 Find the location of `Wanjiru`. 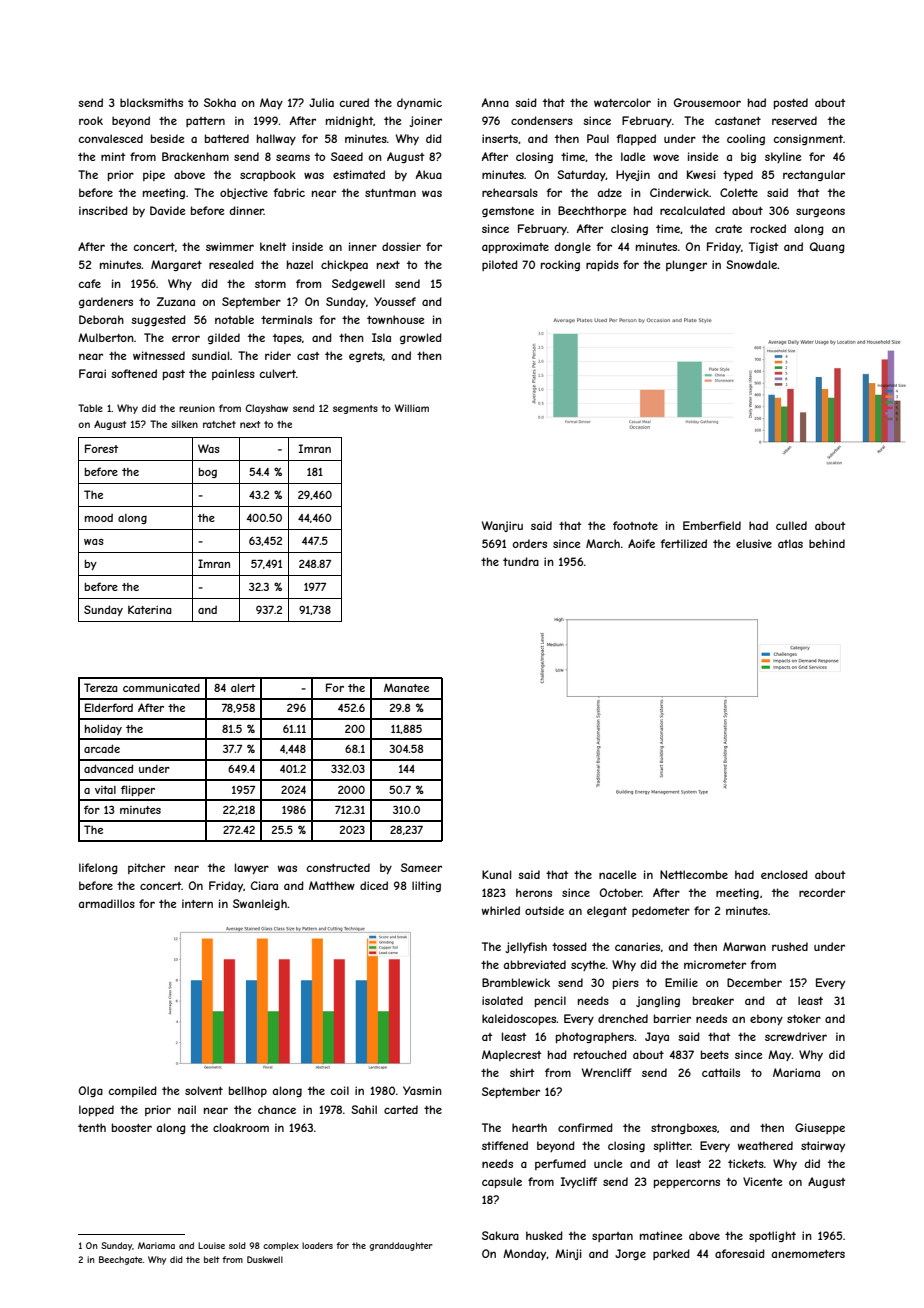

Wanjiru is located at coordinates (502, 526).
